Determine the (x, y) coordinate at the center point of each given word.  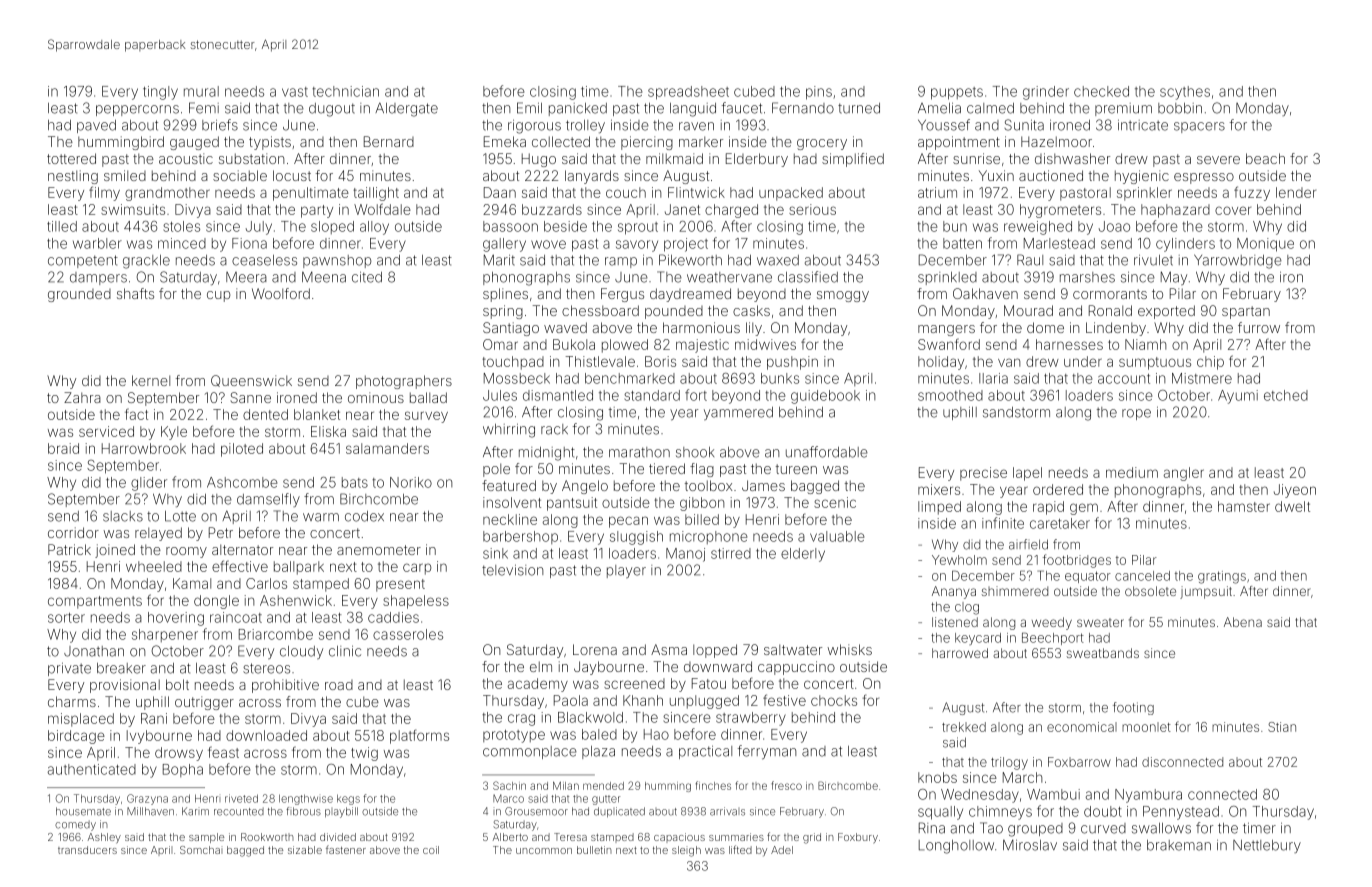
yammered (738, 413)
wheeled (154, 566)
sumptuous (1155, 363)
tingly (160, 93)
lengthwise (306, 799)
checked (1101, 91)
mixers (939, 489)
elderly (803, 555)
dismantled (558, 395)
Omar (500, 344)
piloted (242, 450)
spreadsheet (688, 93)
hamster (1244, 506)
